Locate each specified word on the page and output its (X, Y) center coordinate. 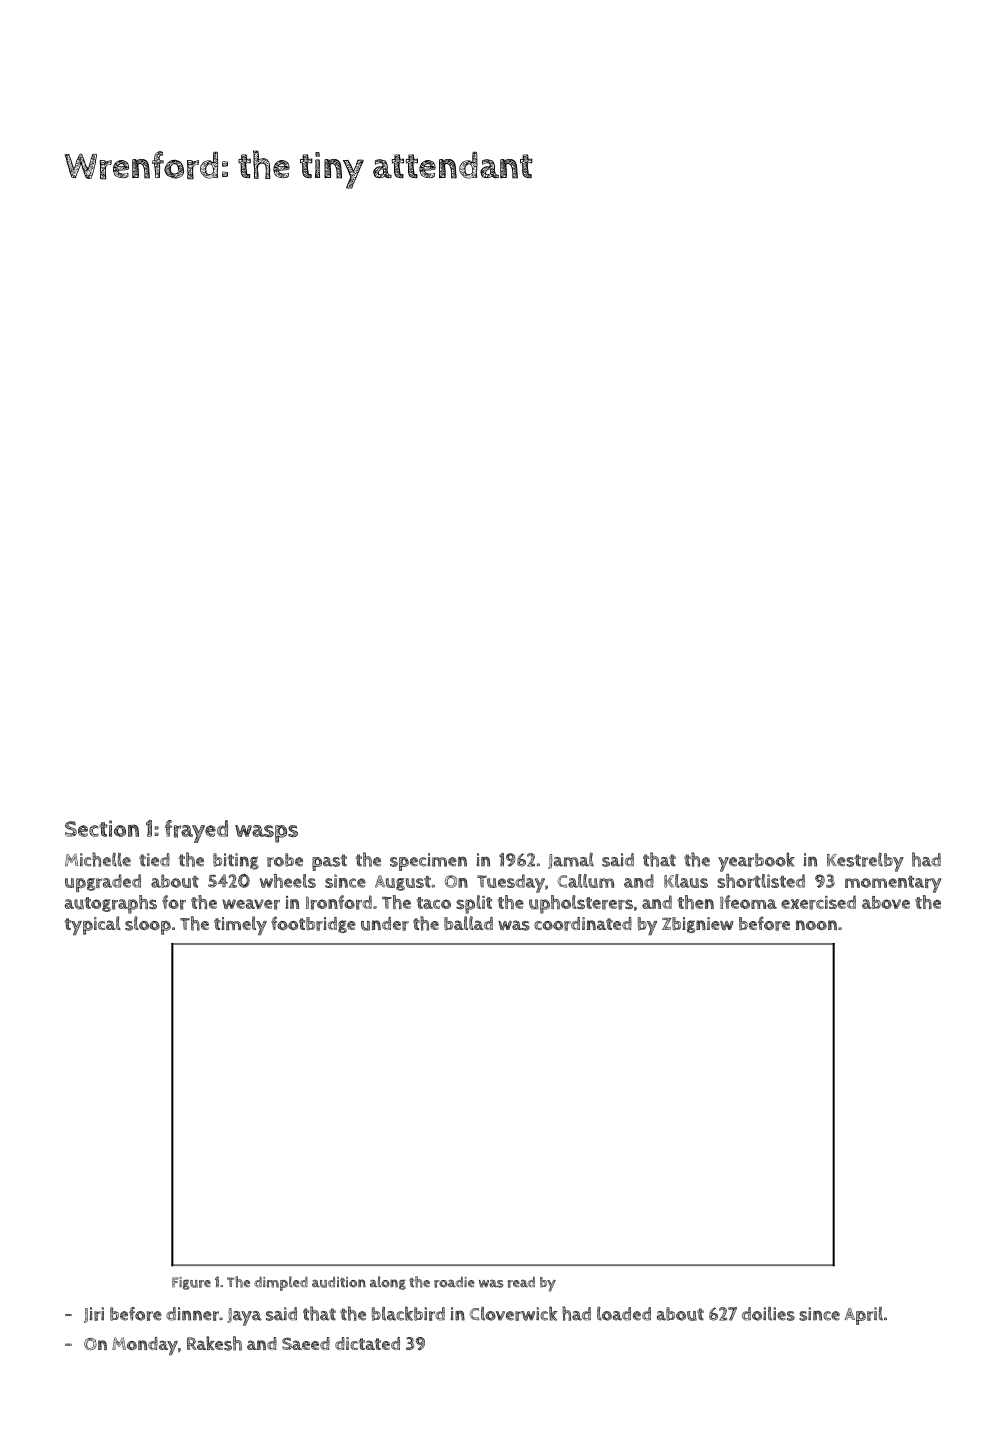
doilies (768, 1314)
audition (339, 1282)
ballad (468, 923)
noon (816, 925)
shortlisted (761, 881)
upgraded (103, 883)
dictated (367, 1343)
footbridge (313, 924)
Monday (145, 1346)
